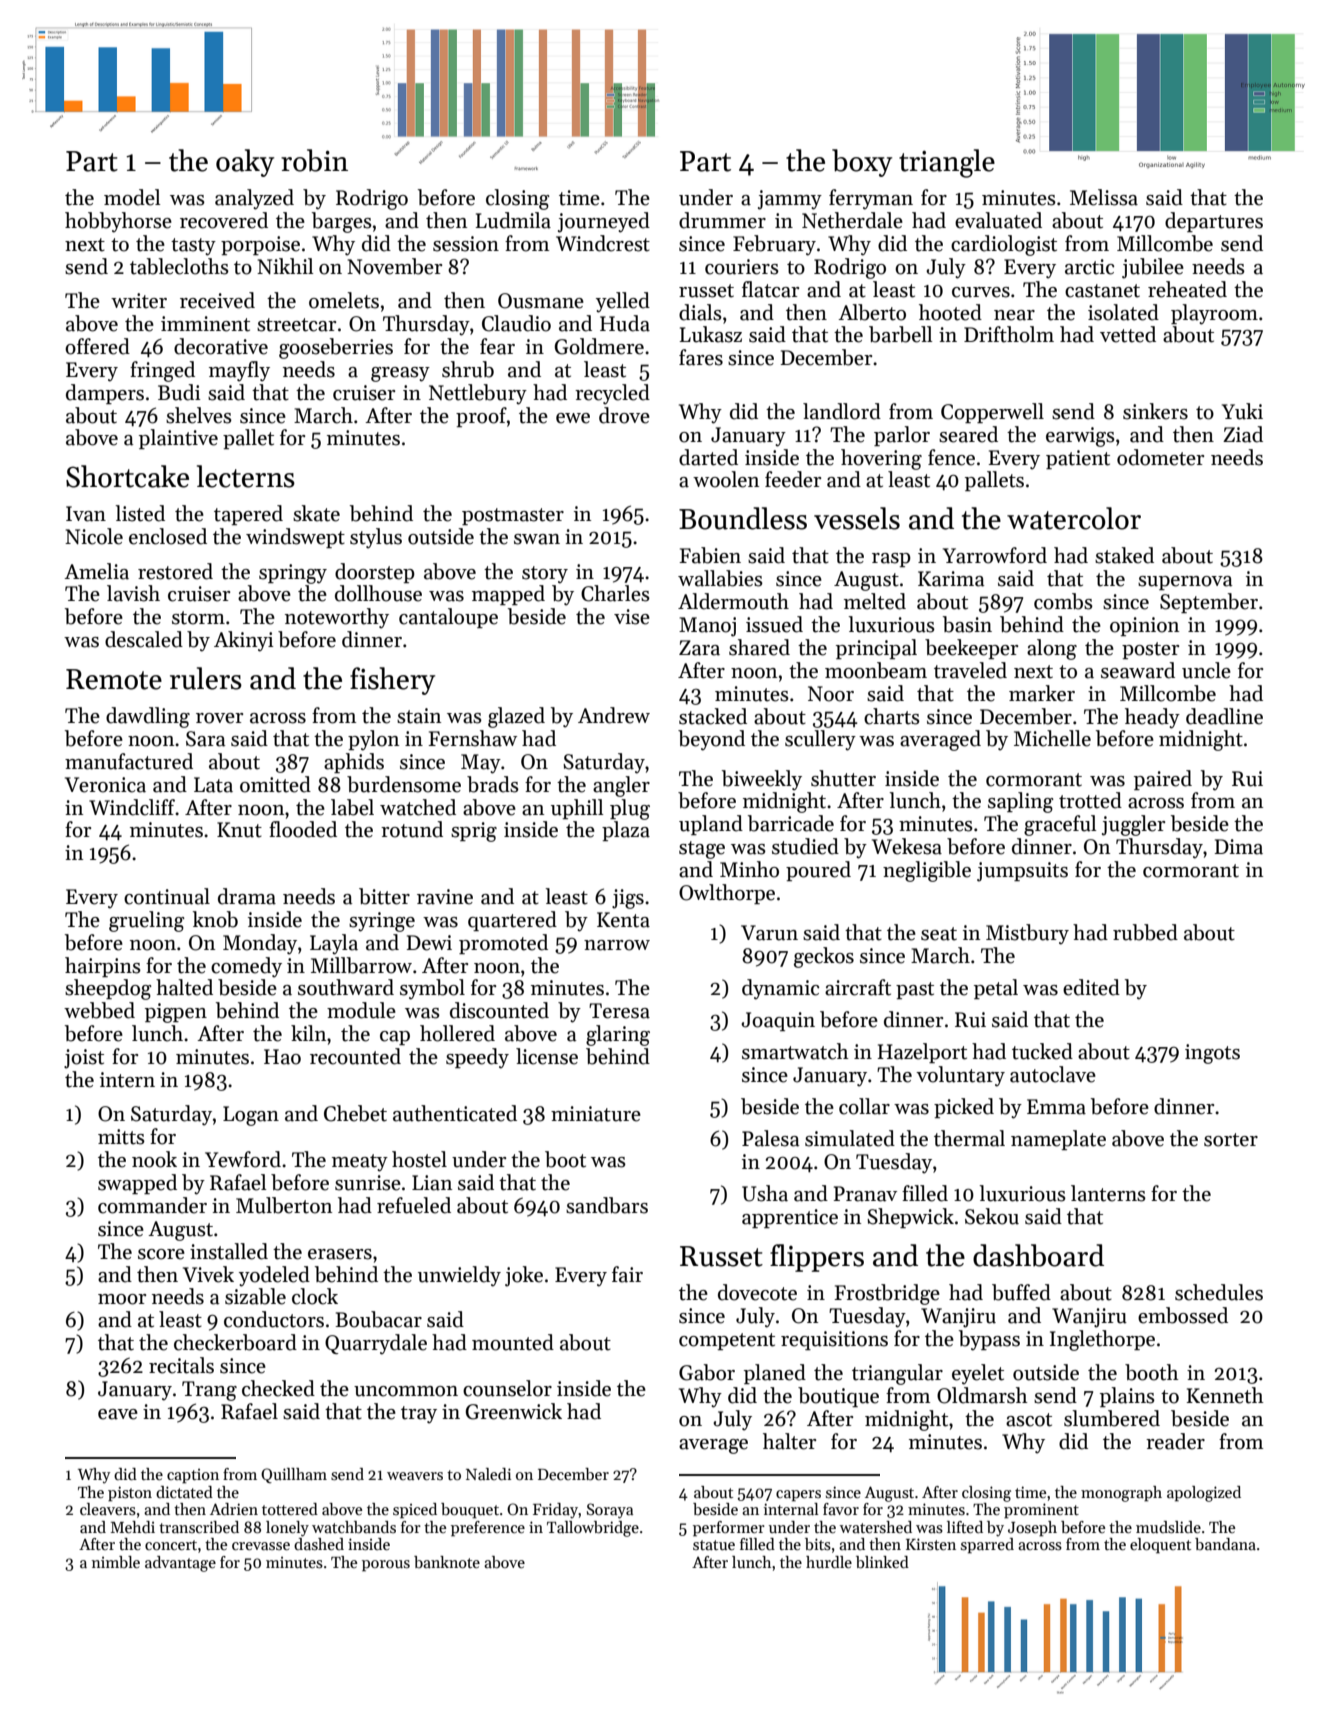 This screenshot has width=1329, height=1719. I want to click on uncommon, so click(406, 1391).
